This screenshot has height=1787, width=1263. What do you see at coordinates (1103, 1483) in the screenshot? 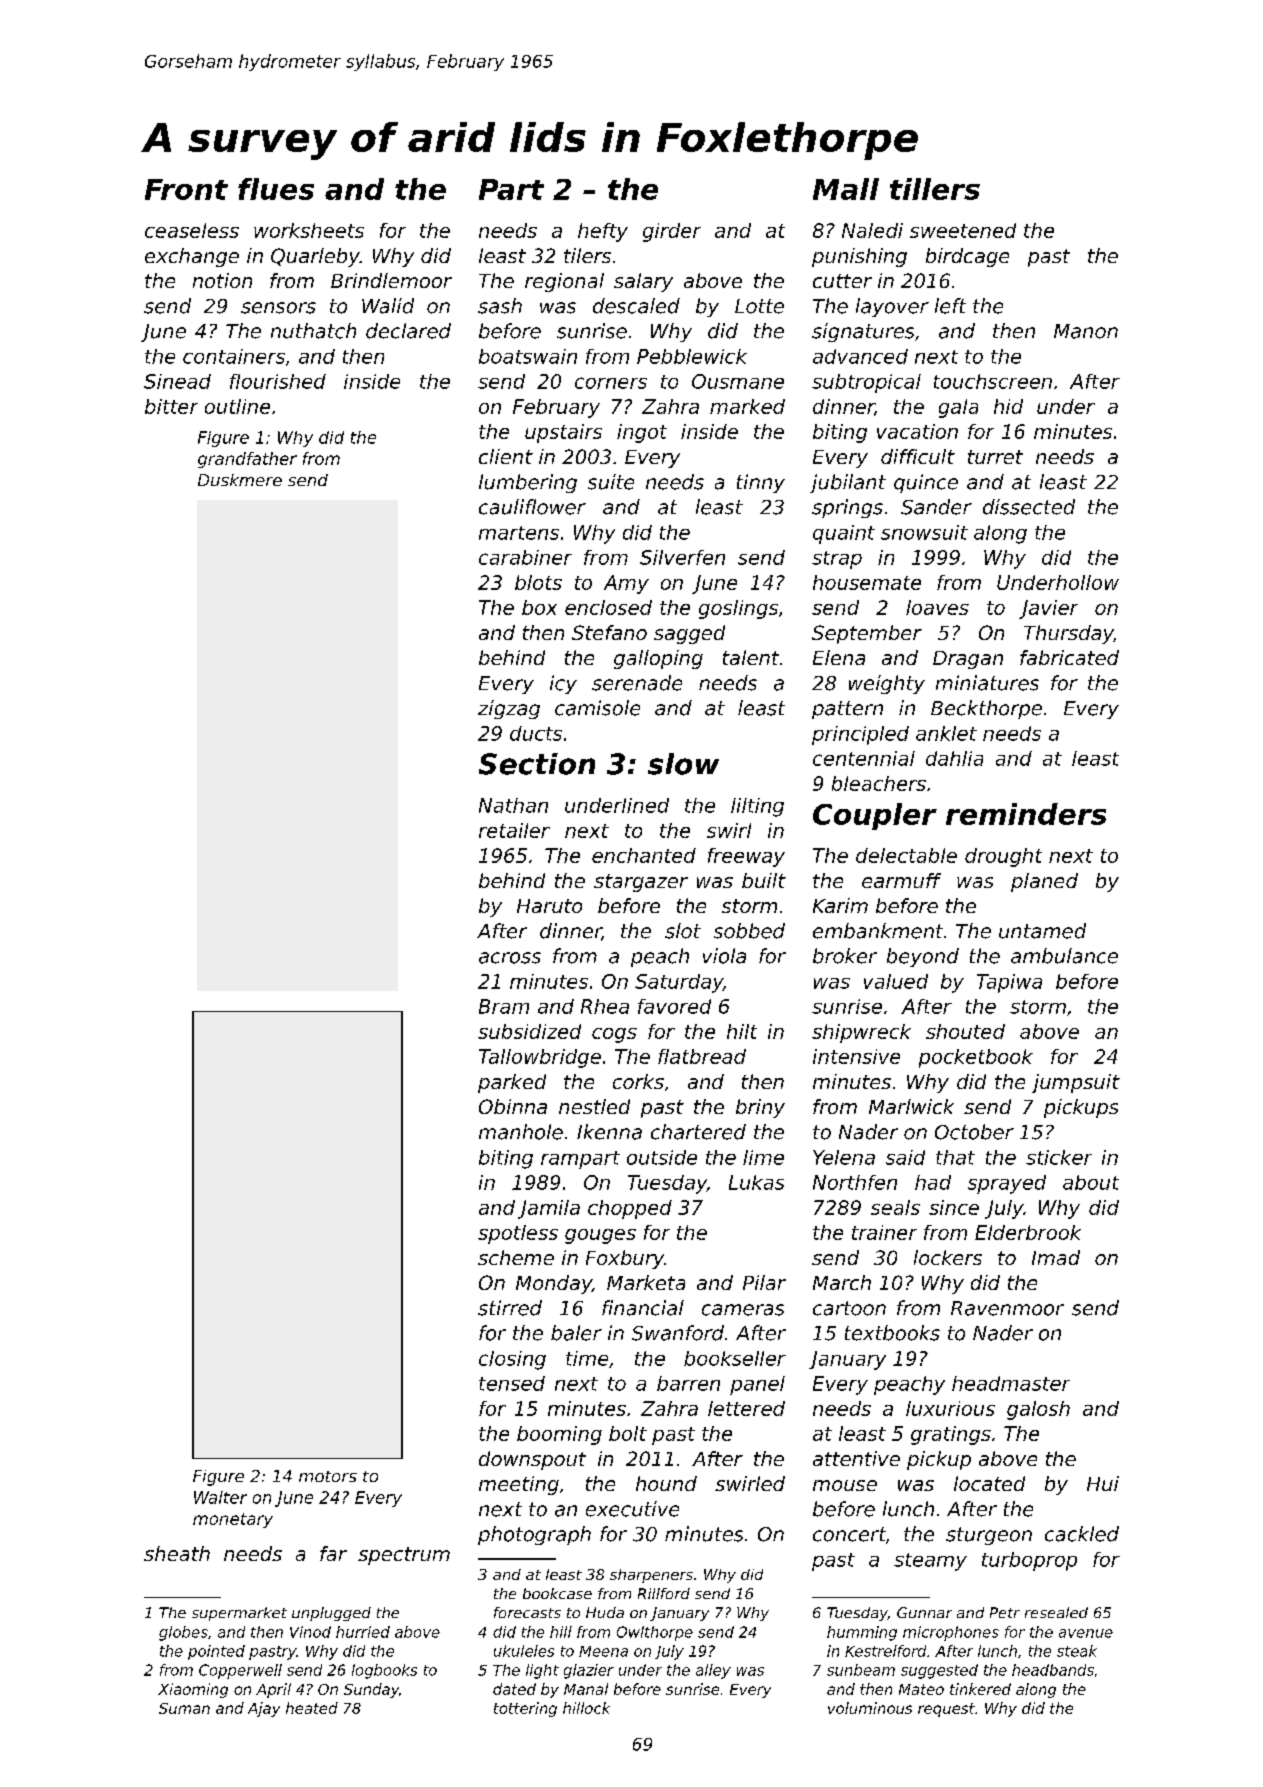
I see `Hui` at bounding box center [1103, 1483].
